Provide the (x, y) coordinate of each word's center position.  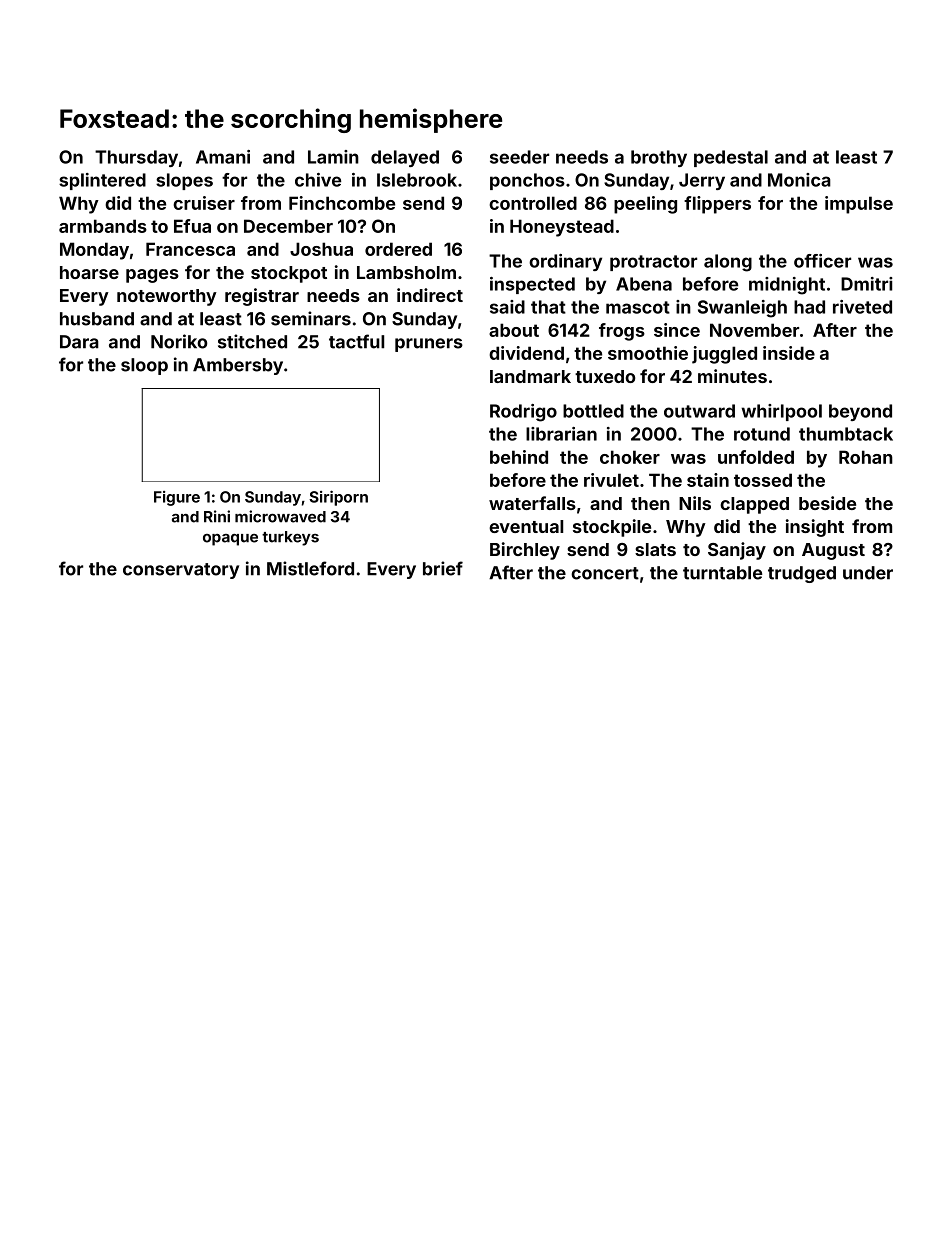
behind (519, 457)
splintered (102, 181)
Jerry (702, 181)
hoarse (89, 272)
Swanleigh (742, 309)
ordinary (565, 262)
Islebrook (417, 180)
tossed (763, 480)
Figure (177, 498)
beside (827, 503)
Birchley (525, 551)
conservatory (181, 571)
